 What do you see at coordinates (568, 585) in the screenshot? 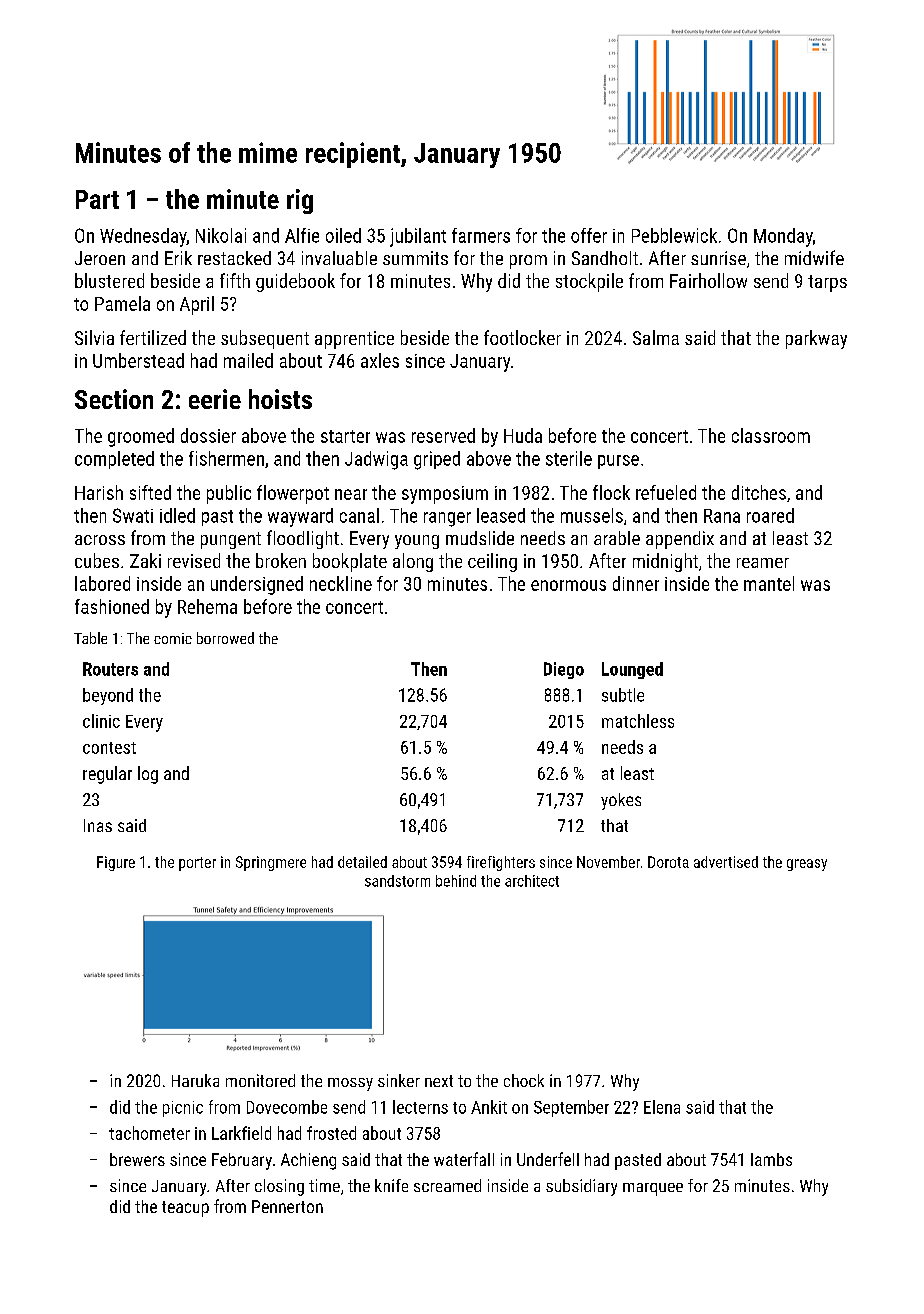
I see `enormous` at bounding box center [568, 585].
